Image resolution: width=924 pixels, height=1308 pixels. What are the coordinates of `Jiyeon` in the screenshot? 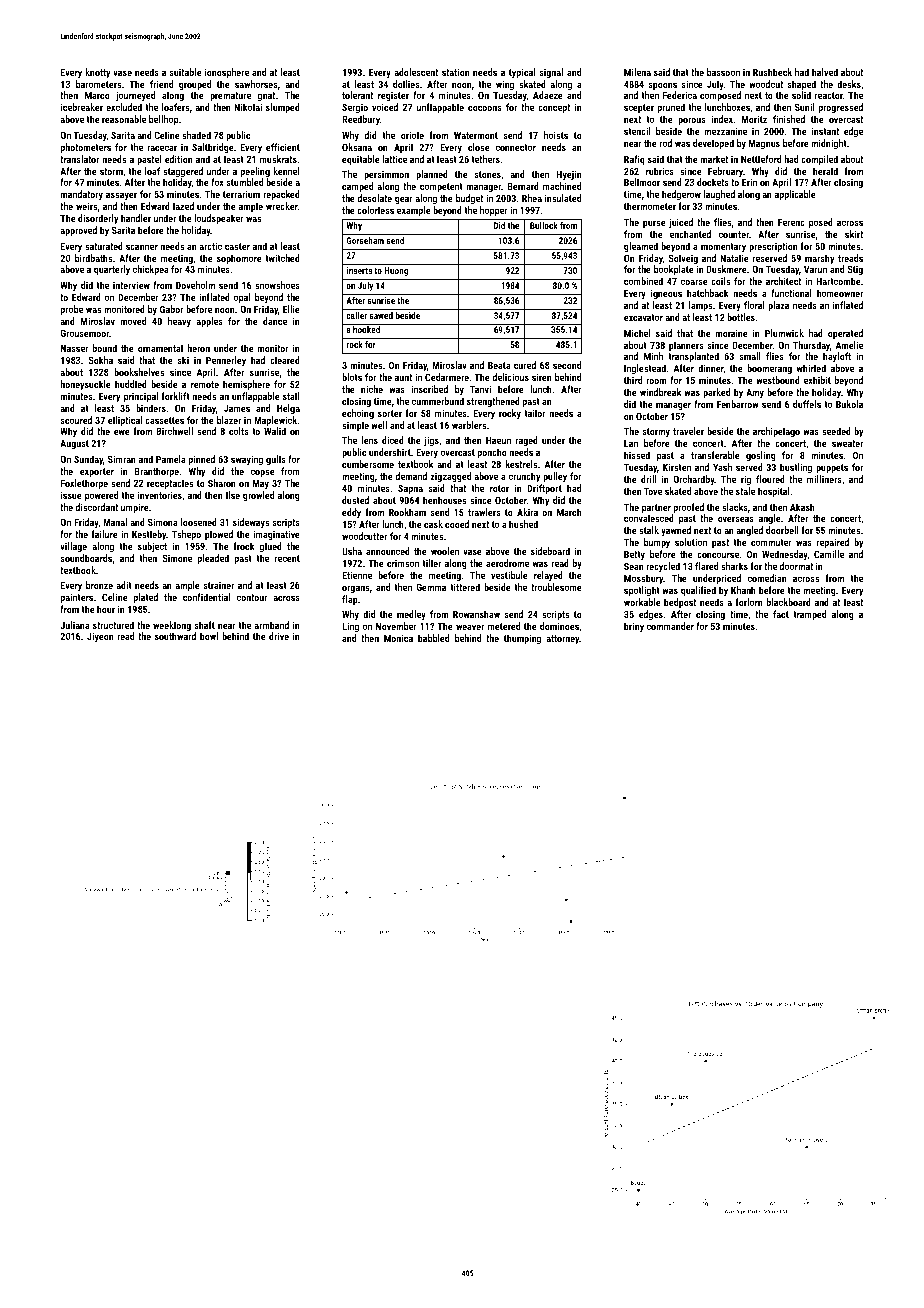 It's located at (100, 637).
